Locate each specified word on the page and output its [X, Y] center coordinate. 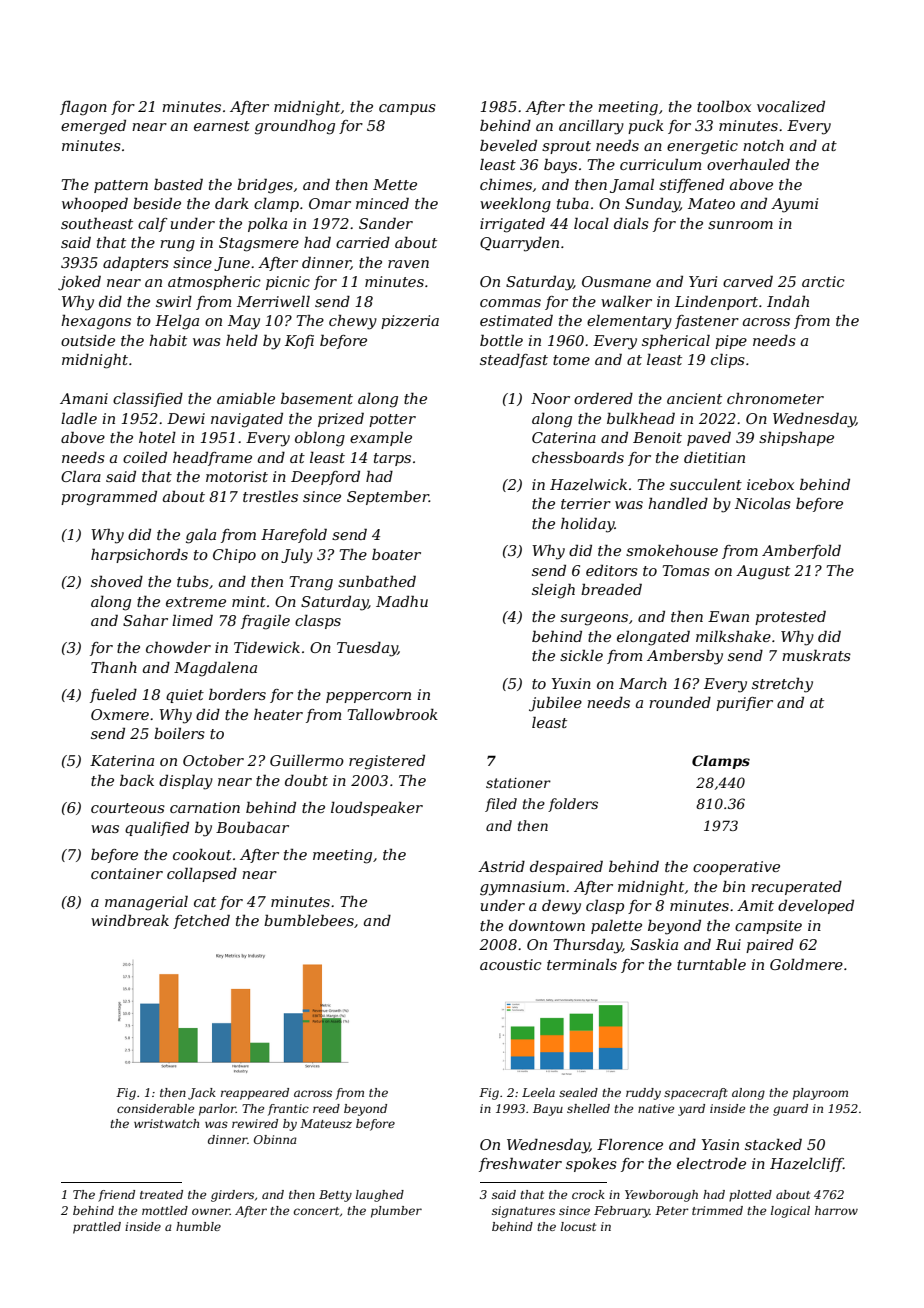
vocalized [791, 106]
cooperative [736, 868]
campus [407, 109]
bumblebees [309, 920]
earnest [222, 126]
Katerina [122, 760]
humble [198, 1226]
